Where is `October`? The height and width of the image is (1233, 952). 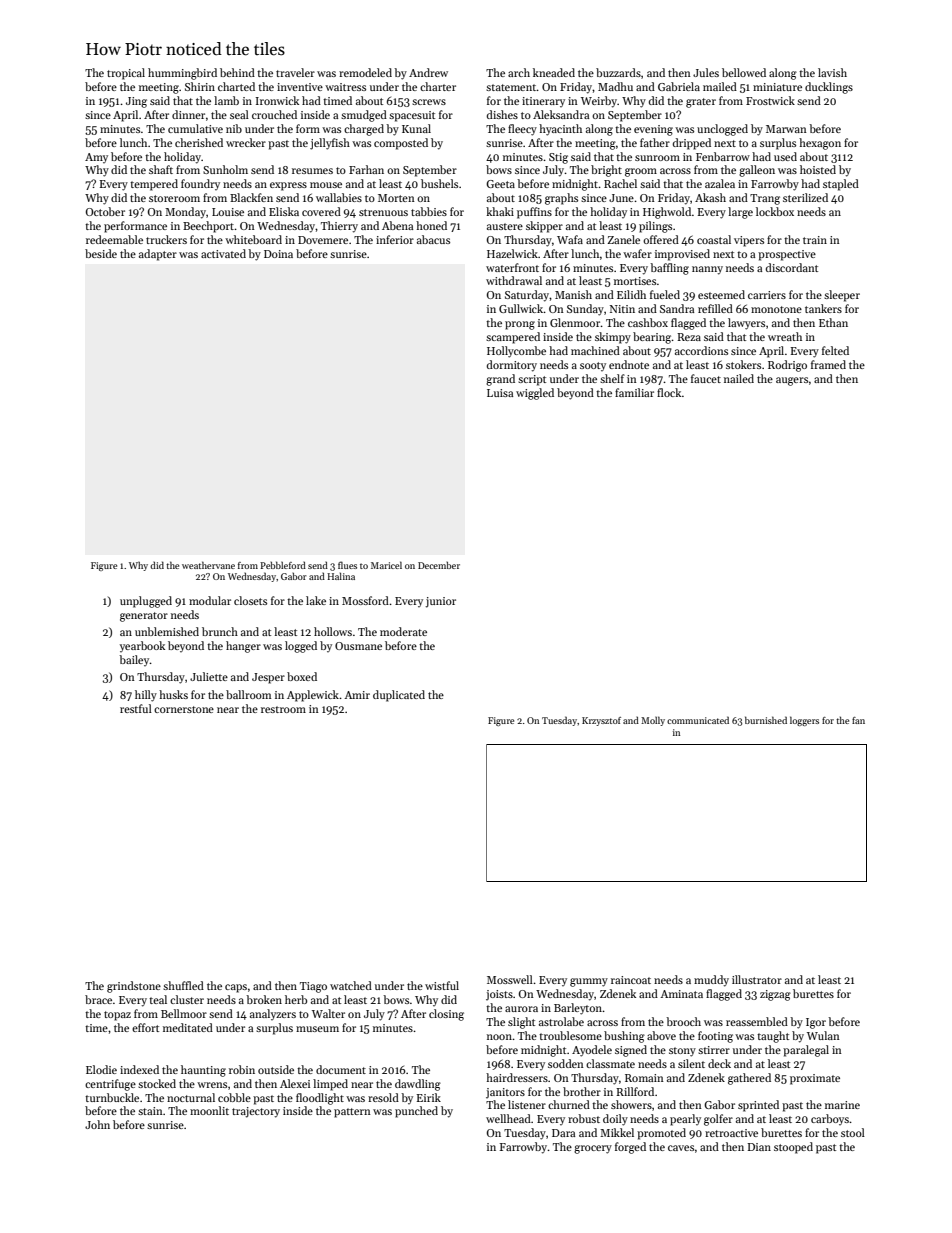 October is located at coordinates (105, 211).
